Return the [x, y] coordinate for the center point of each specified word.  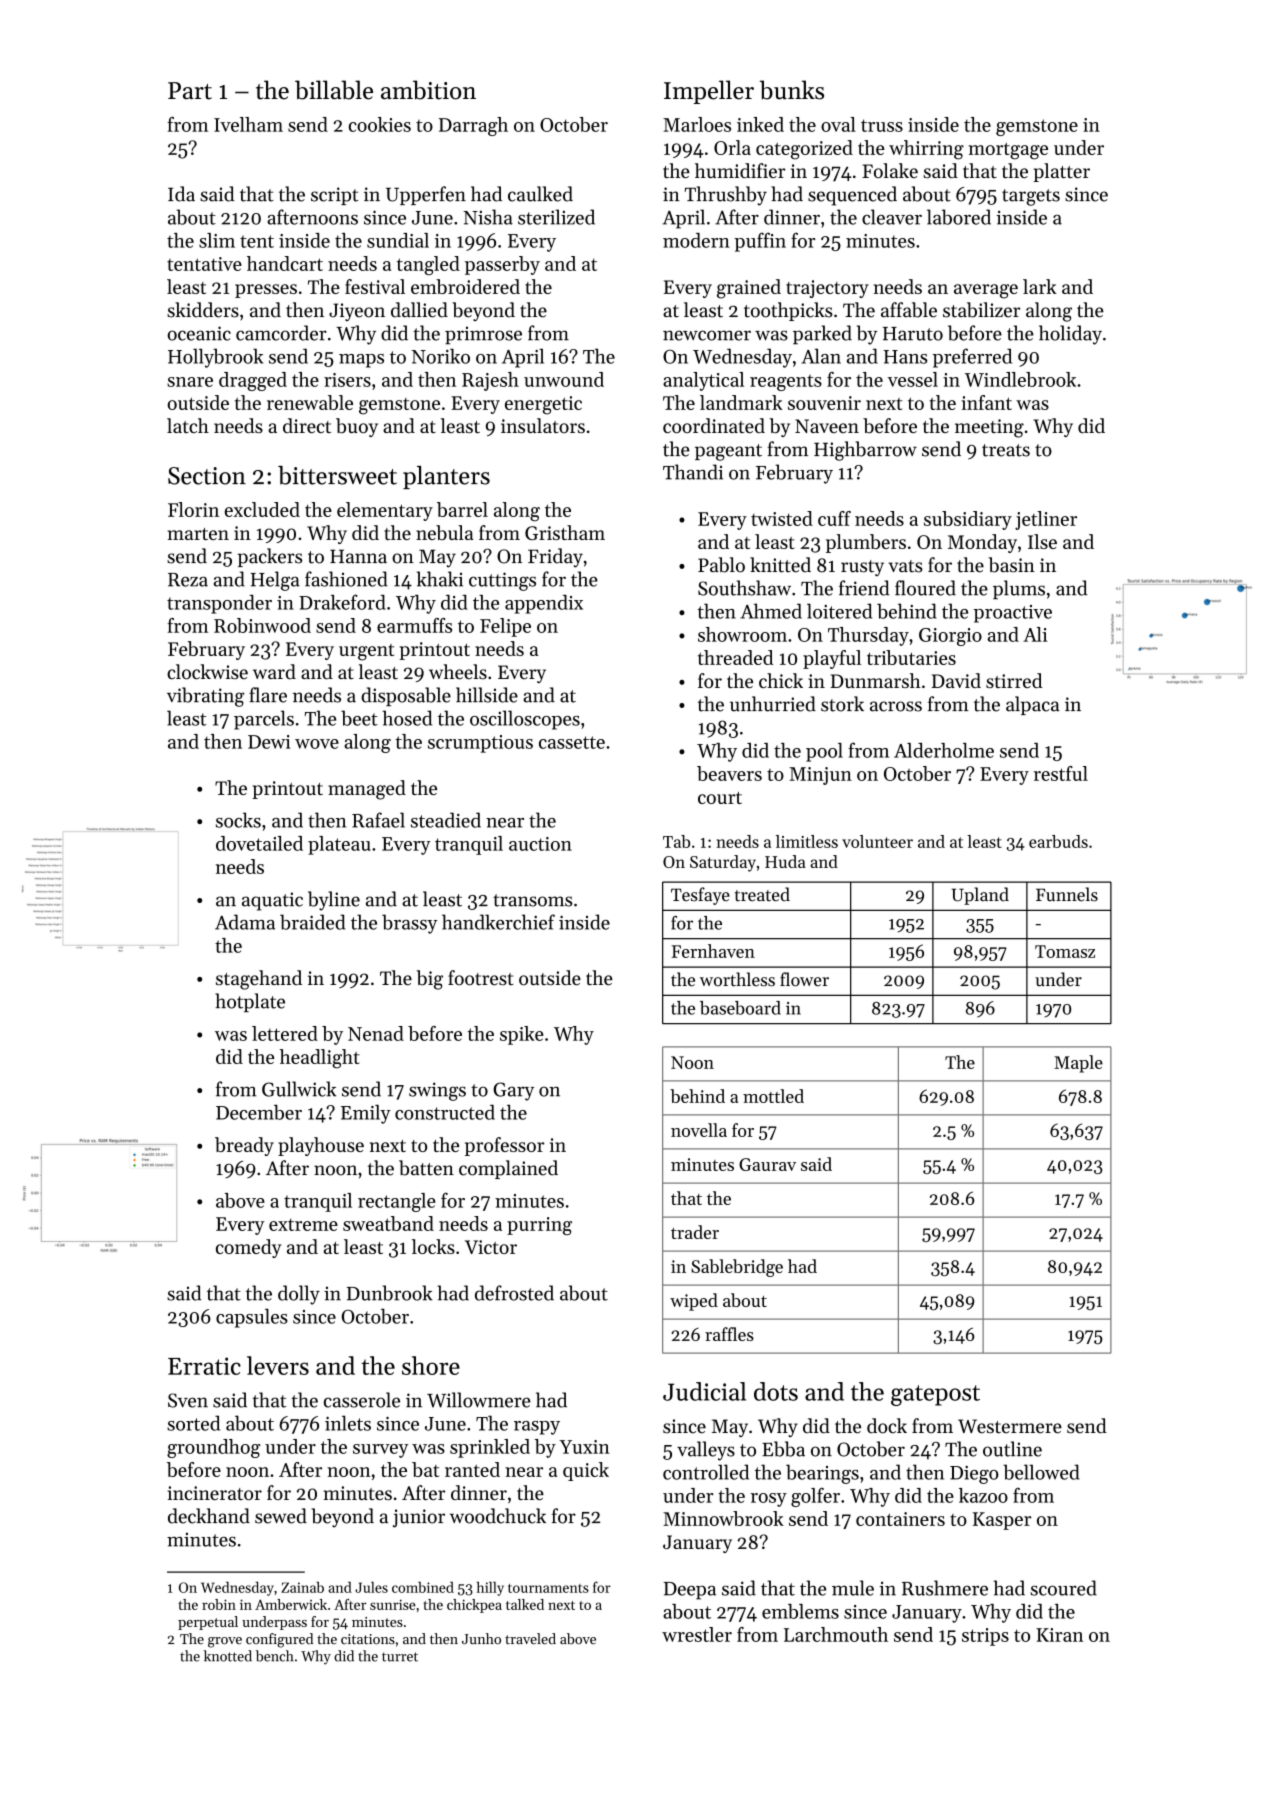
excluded [262, 509]
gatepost [935, 1395]
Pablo [721, 565]
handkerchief [498, 922]
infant [986, 402]
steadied [446, 820]
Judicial [704, 1391]
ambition [428, 90]
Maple [1078, 1064]
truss [882, 125]
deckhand [209, 1516]
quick [586, 1471]
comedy [249, 1248]
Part [190, 91]
